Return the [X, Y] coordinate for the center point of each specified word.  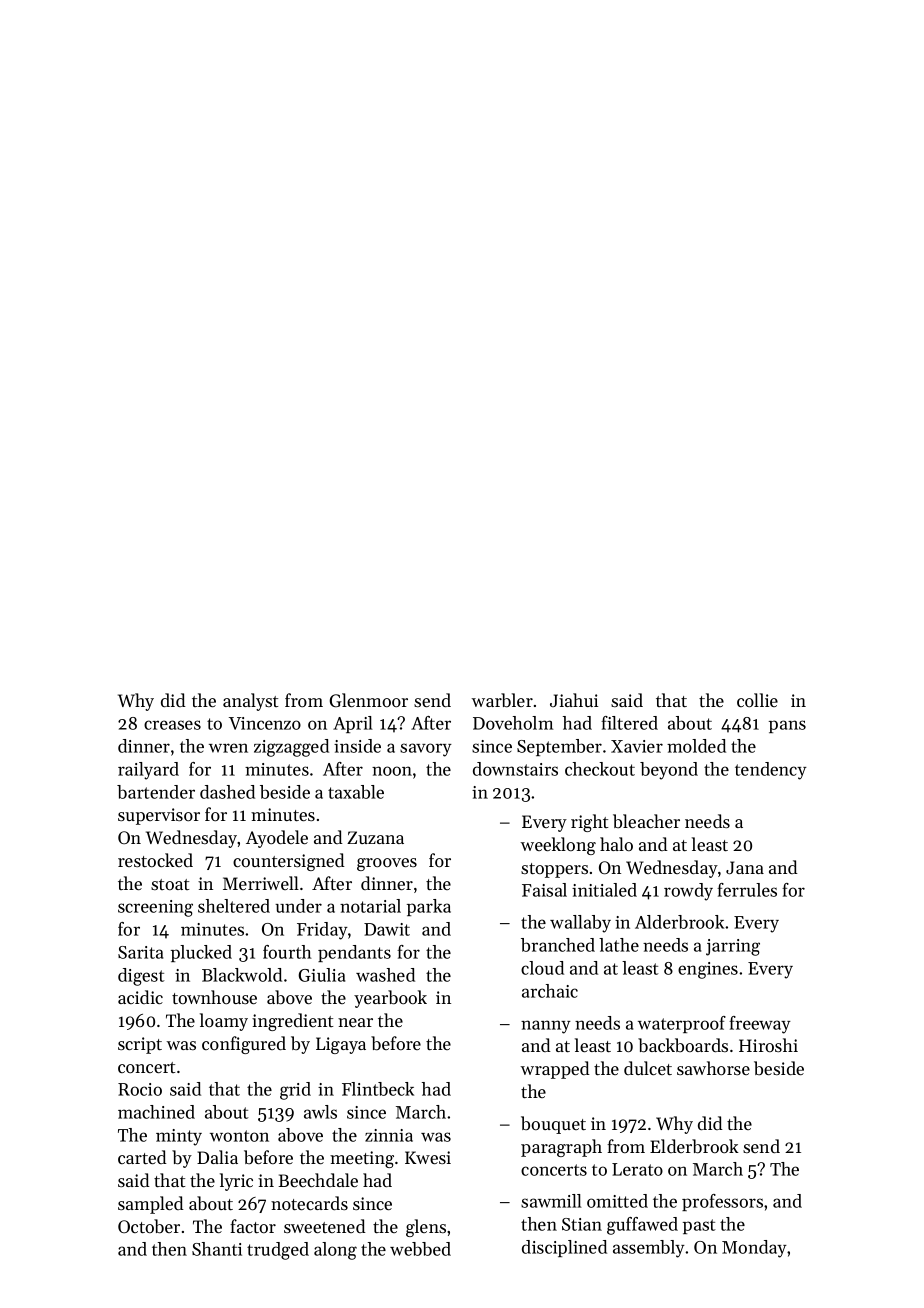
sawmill [551, 1201]
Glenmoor [369, 700]
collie [757, 700]
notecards [309, 1203]
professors [722, 1202]
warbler [502, 700]
